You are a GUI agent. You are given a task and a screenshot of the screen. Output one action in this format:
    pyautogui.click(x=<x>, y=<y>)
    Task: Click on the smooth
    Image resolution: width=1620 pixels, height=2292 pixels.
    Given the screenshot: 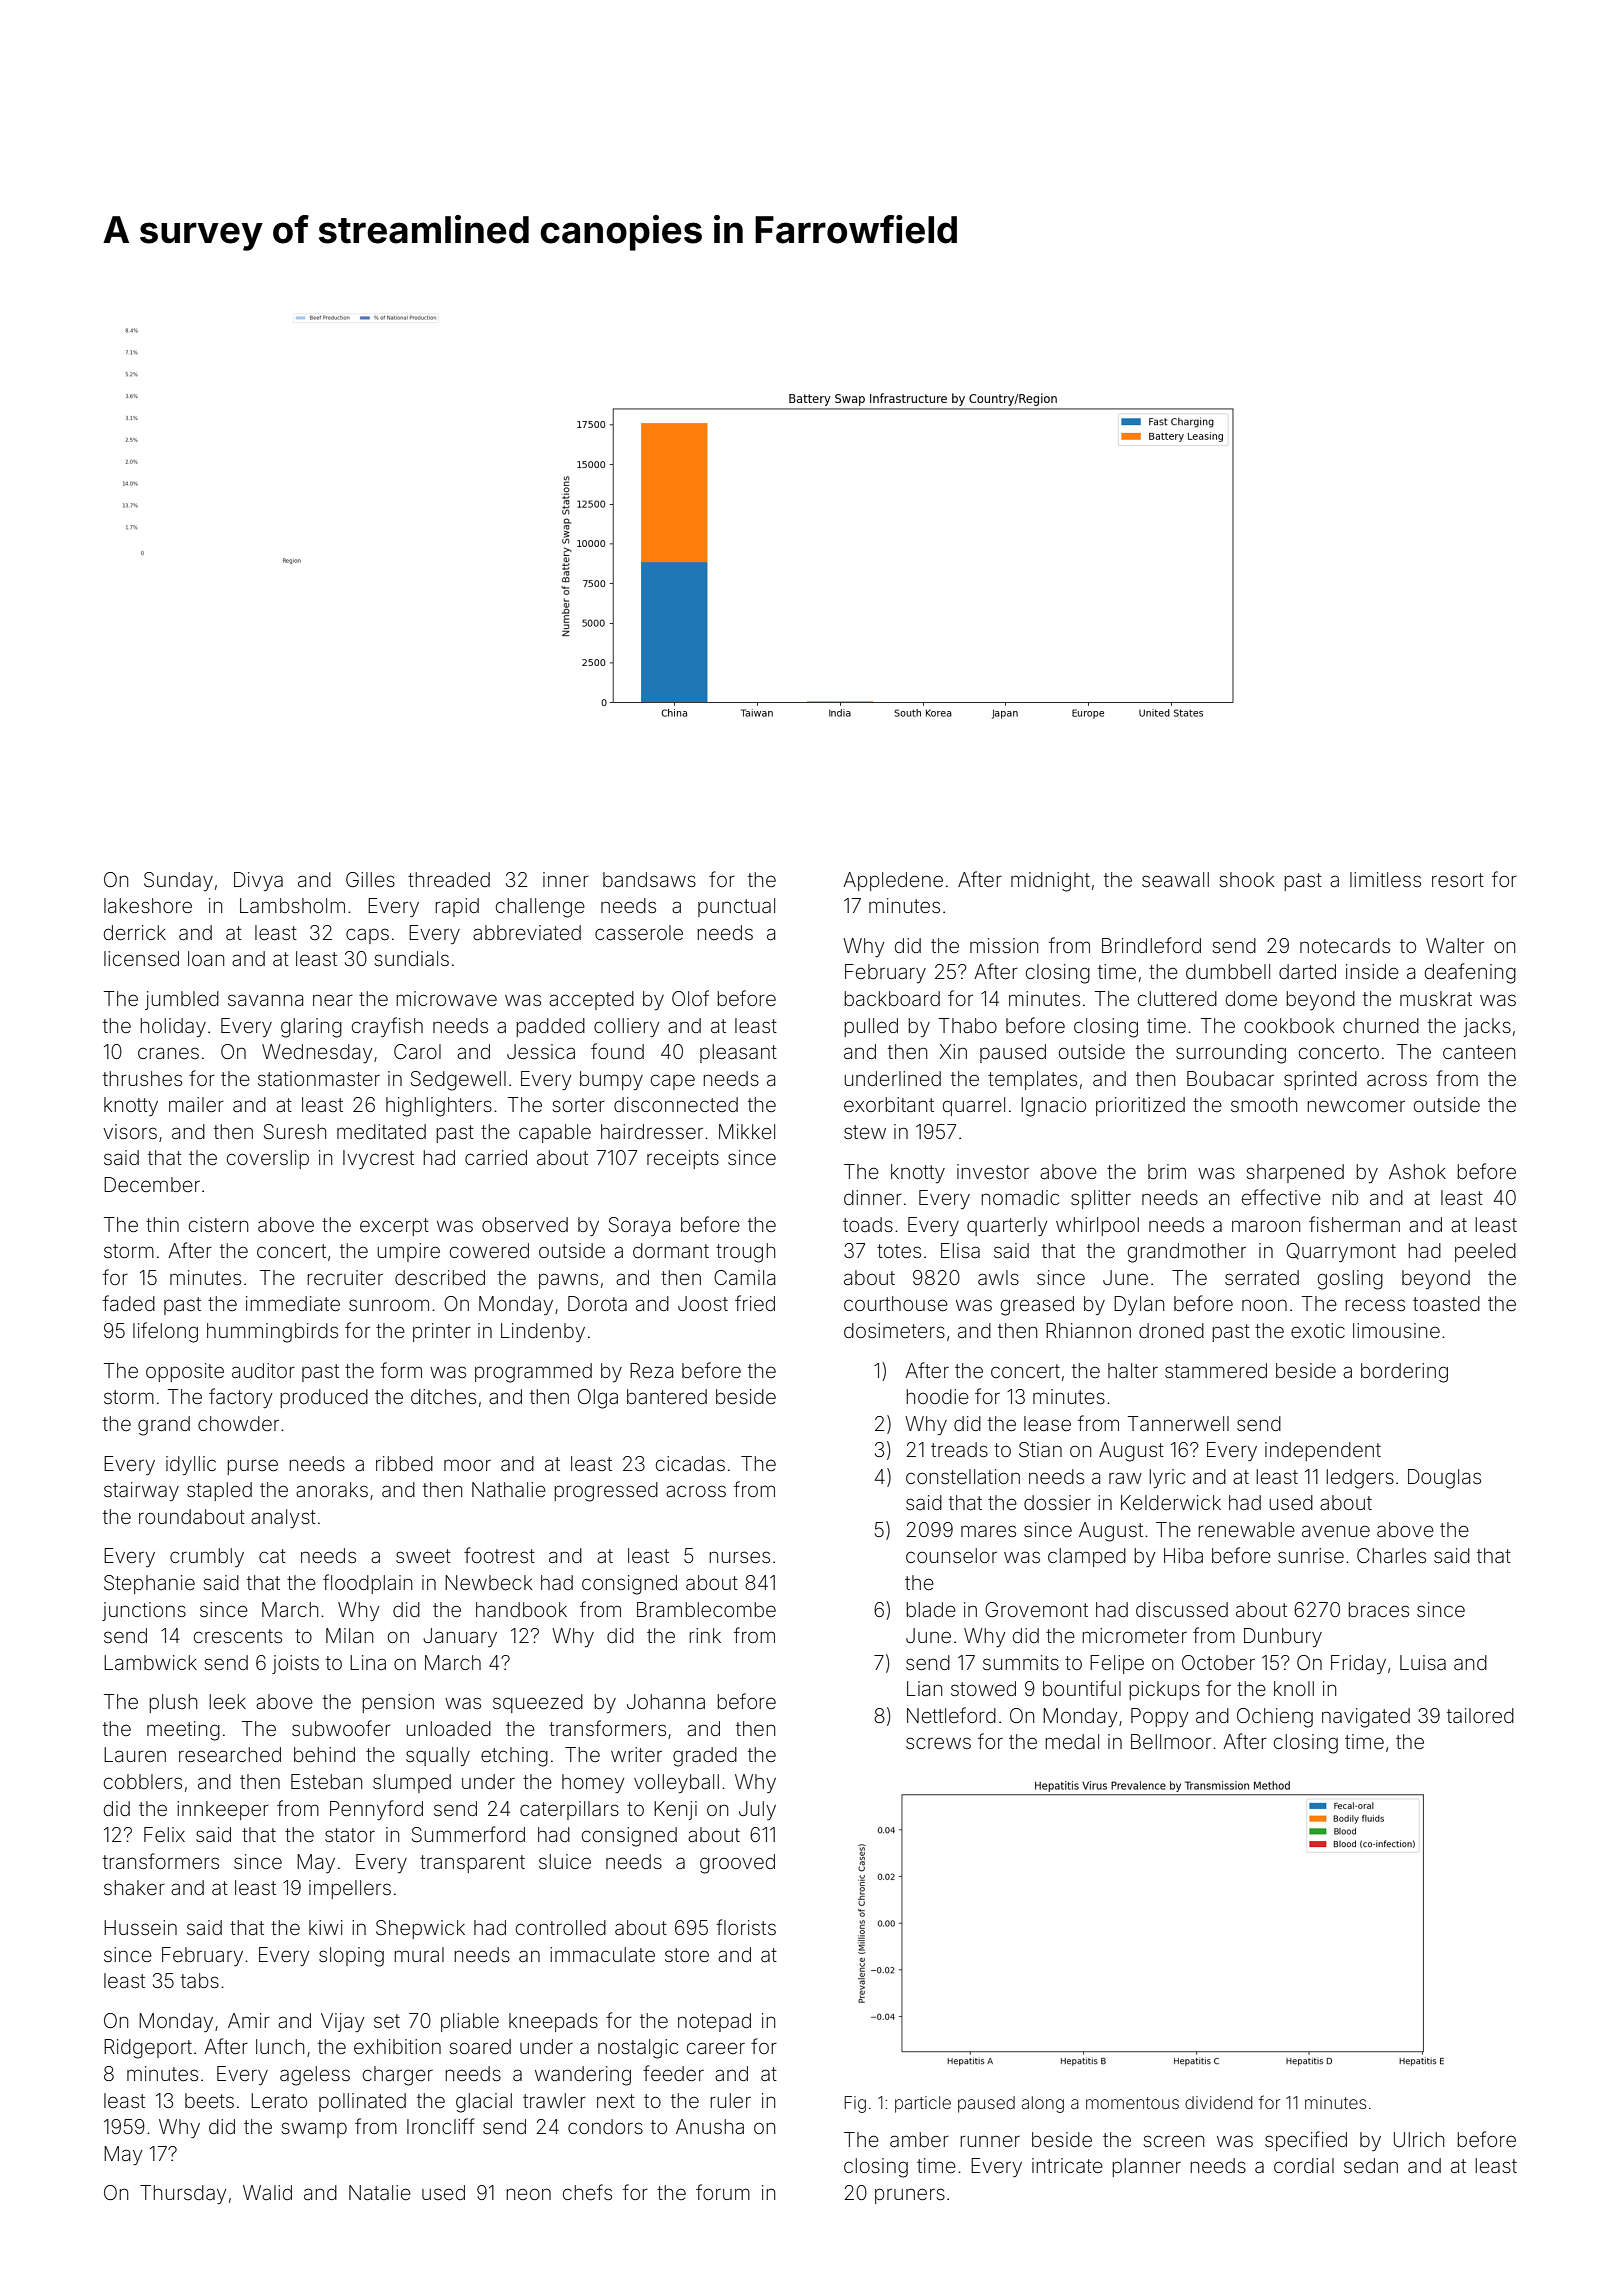 What is the action you would take?
    pyautogui.click(x=1264, y=1104)
